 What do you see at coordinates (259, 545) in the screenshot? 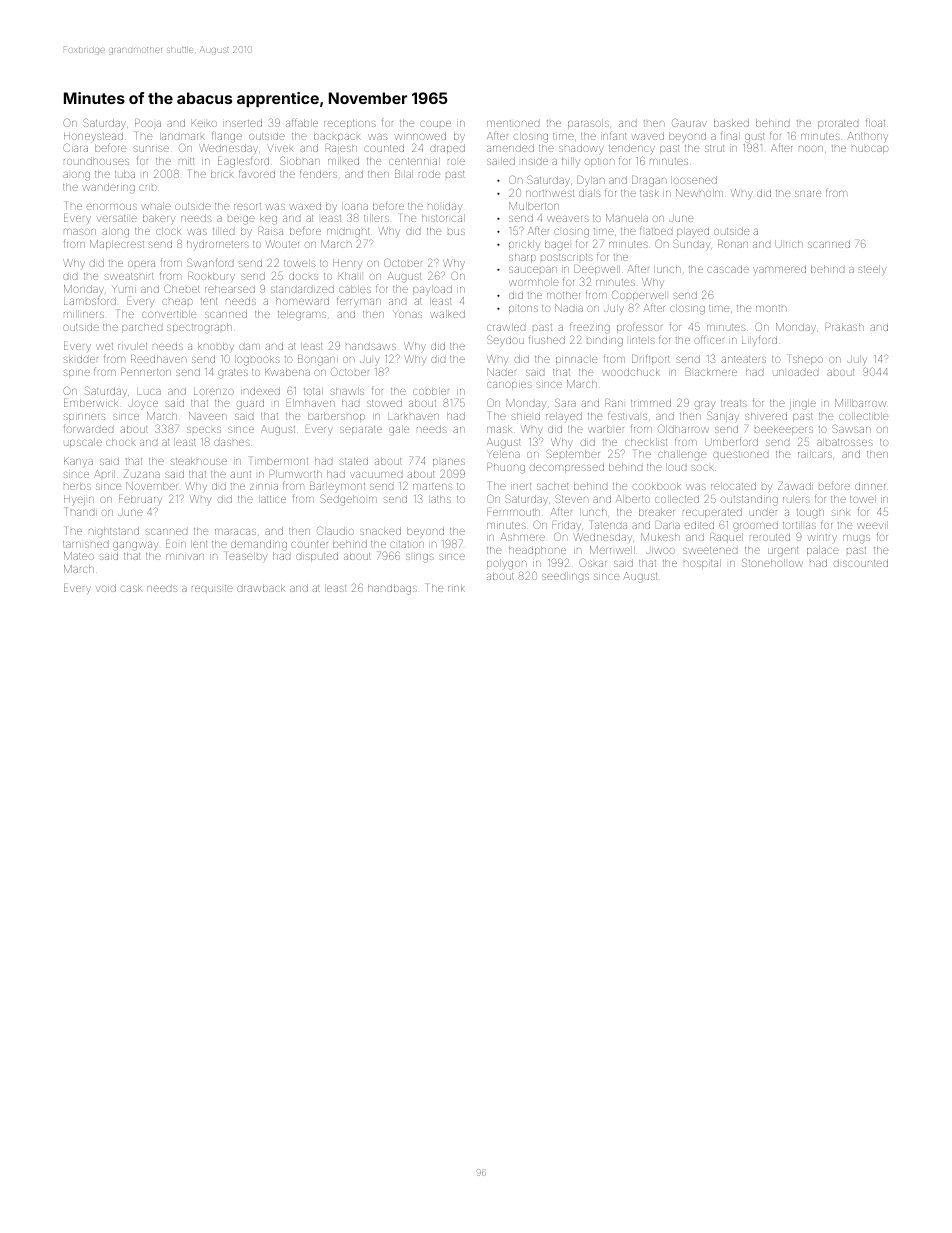
I see `demanding` at bounding box center [259, 545].
